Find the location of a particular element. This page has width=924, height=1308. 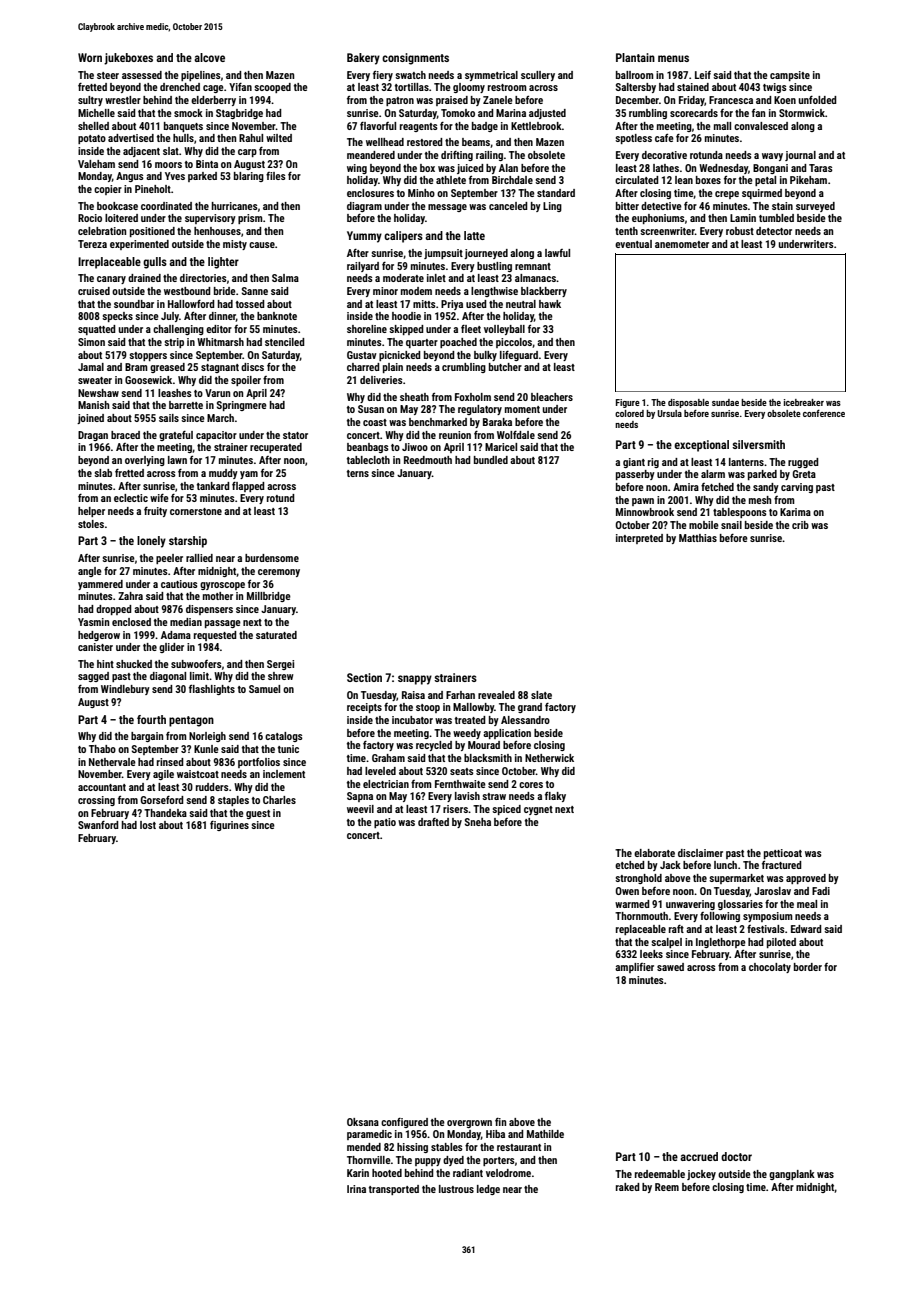

rallied is located at coordinates (199, 558).
